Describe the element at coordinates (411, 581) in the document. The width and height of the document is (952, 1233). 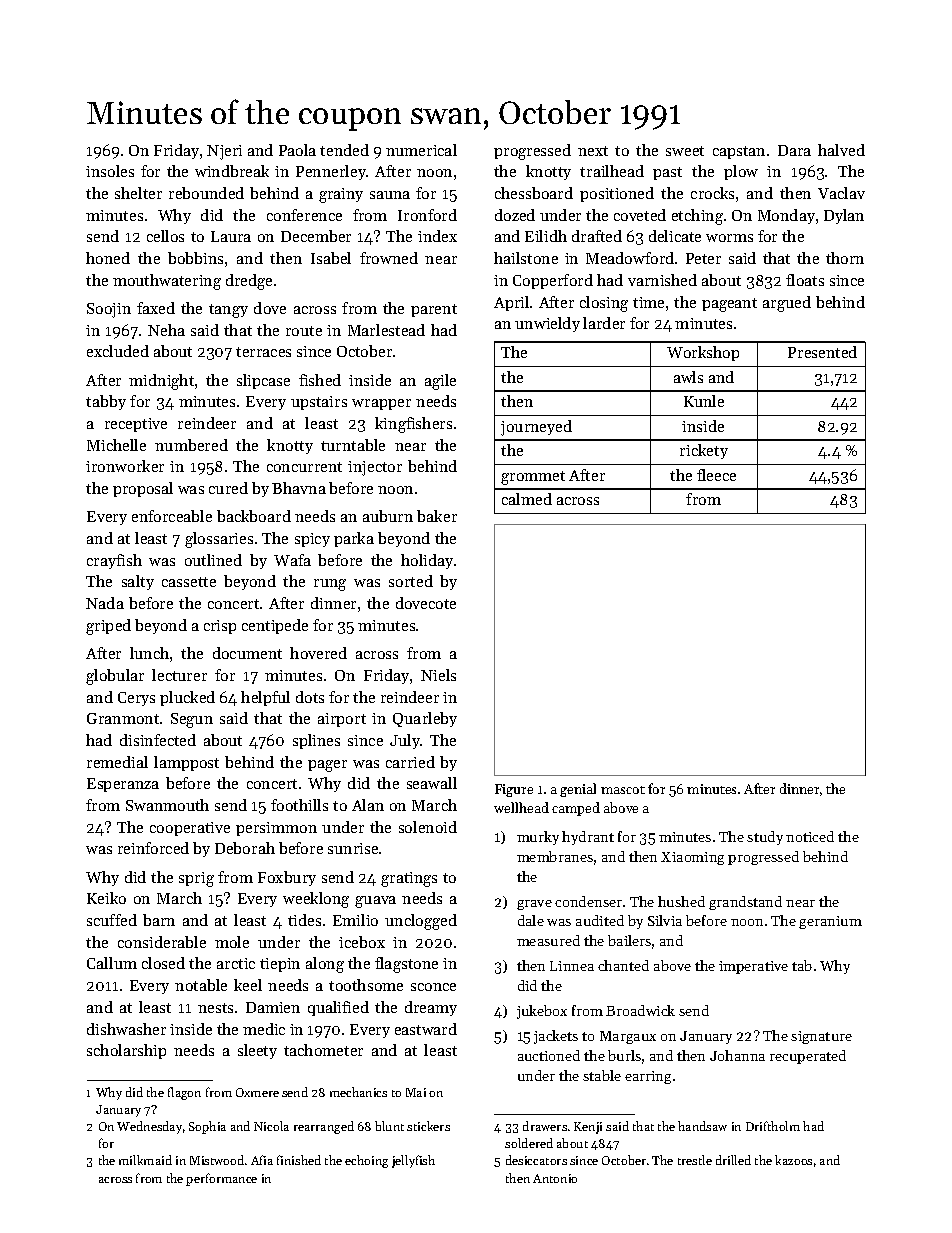
I see `sorted` at that location.
